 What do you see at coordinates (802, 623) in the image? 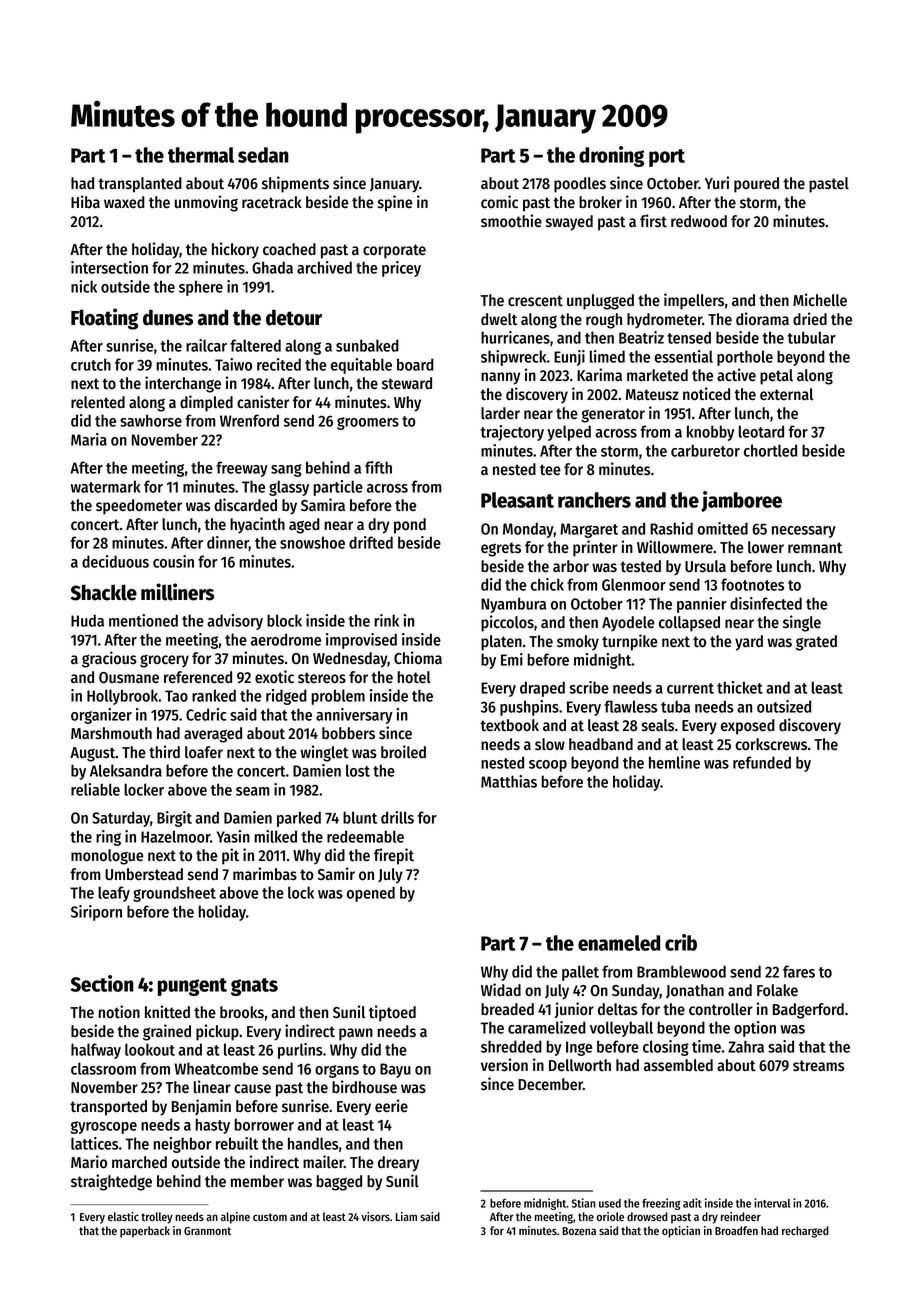
I see `single` at bounding box center [802, 623].
